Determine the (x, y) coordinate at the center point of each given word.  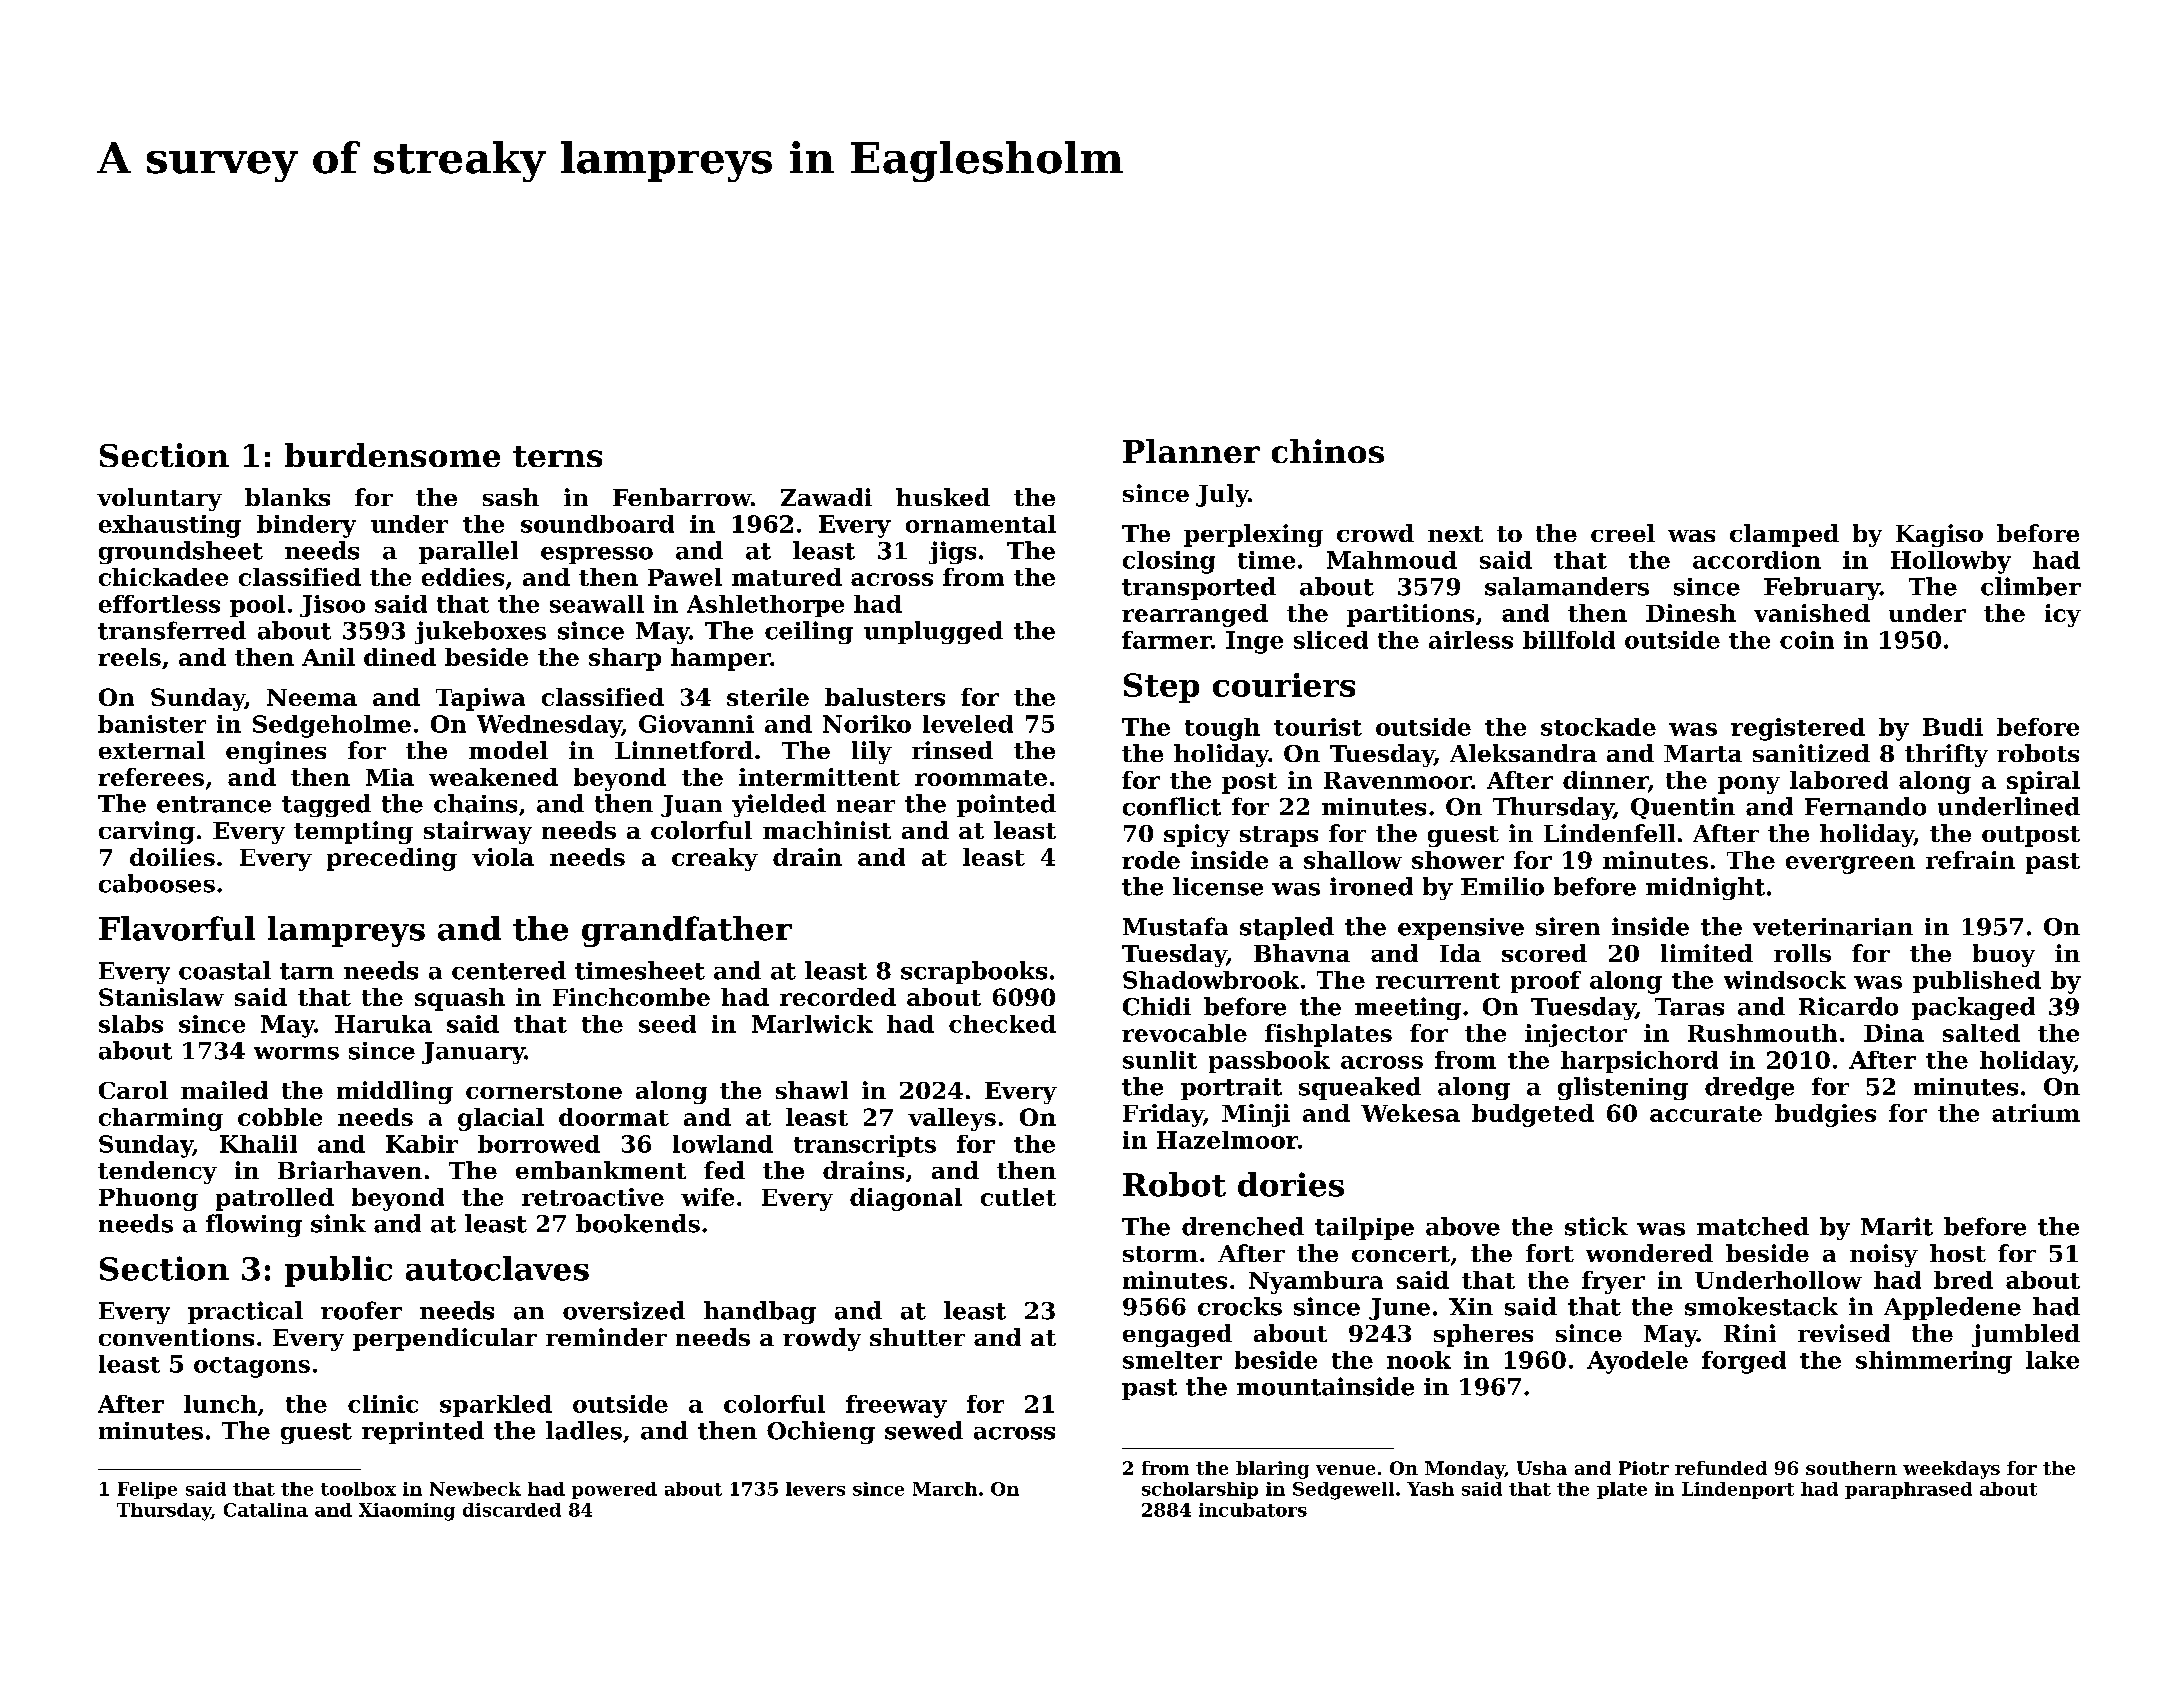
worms (296, 1053)
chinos (1328, 451)
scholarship (1200, 1490)
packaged (1973, 1008)
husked (943, 497)
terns (557, 456)
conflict (1172, 806)
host (1958, 1253)
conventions (176, 1337)
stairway (478, 832)
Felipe (147, 1490)
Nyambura (1316, 1282)
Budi (1953, 727)
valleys (952, 1119)
